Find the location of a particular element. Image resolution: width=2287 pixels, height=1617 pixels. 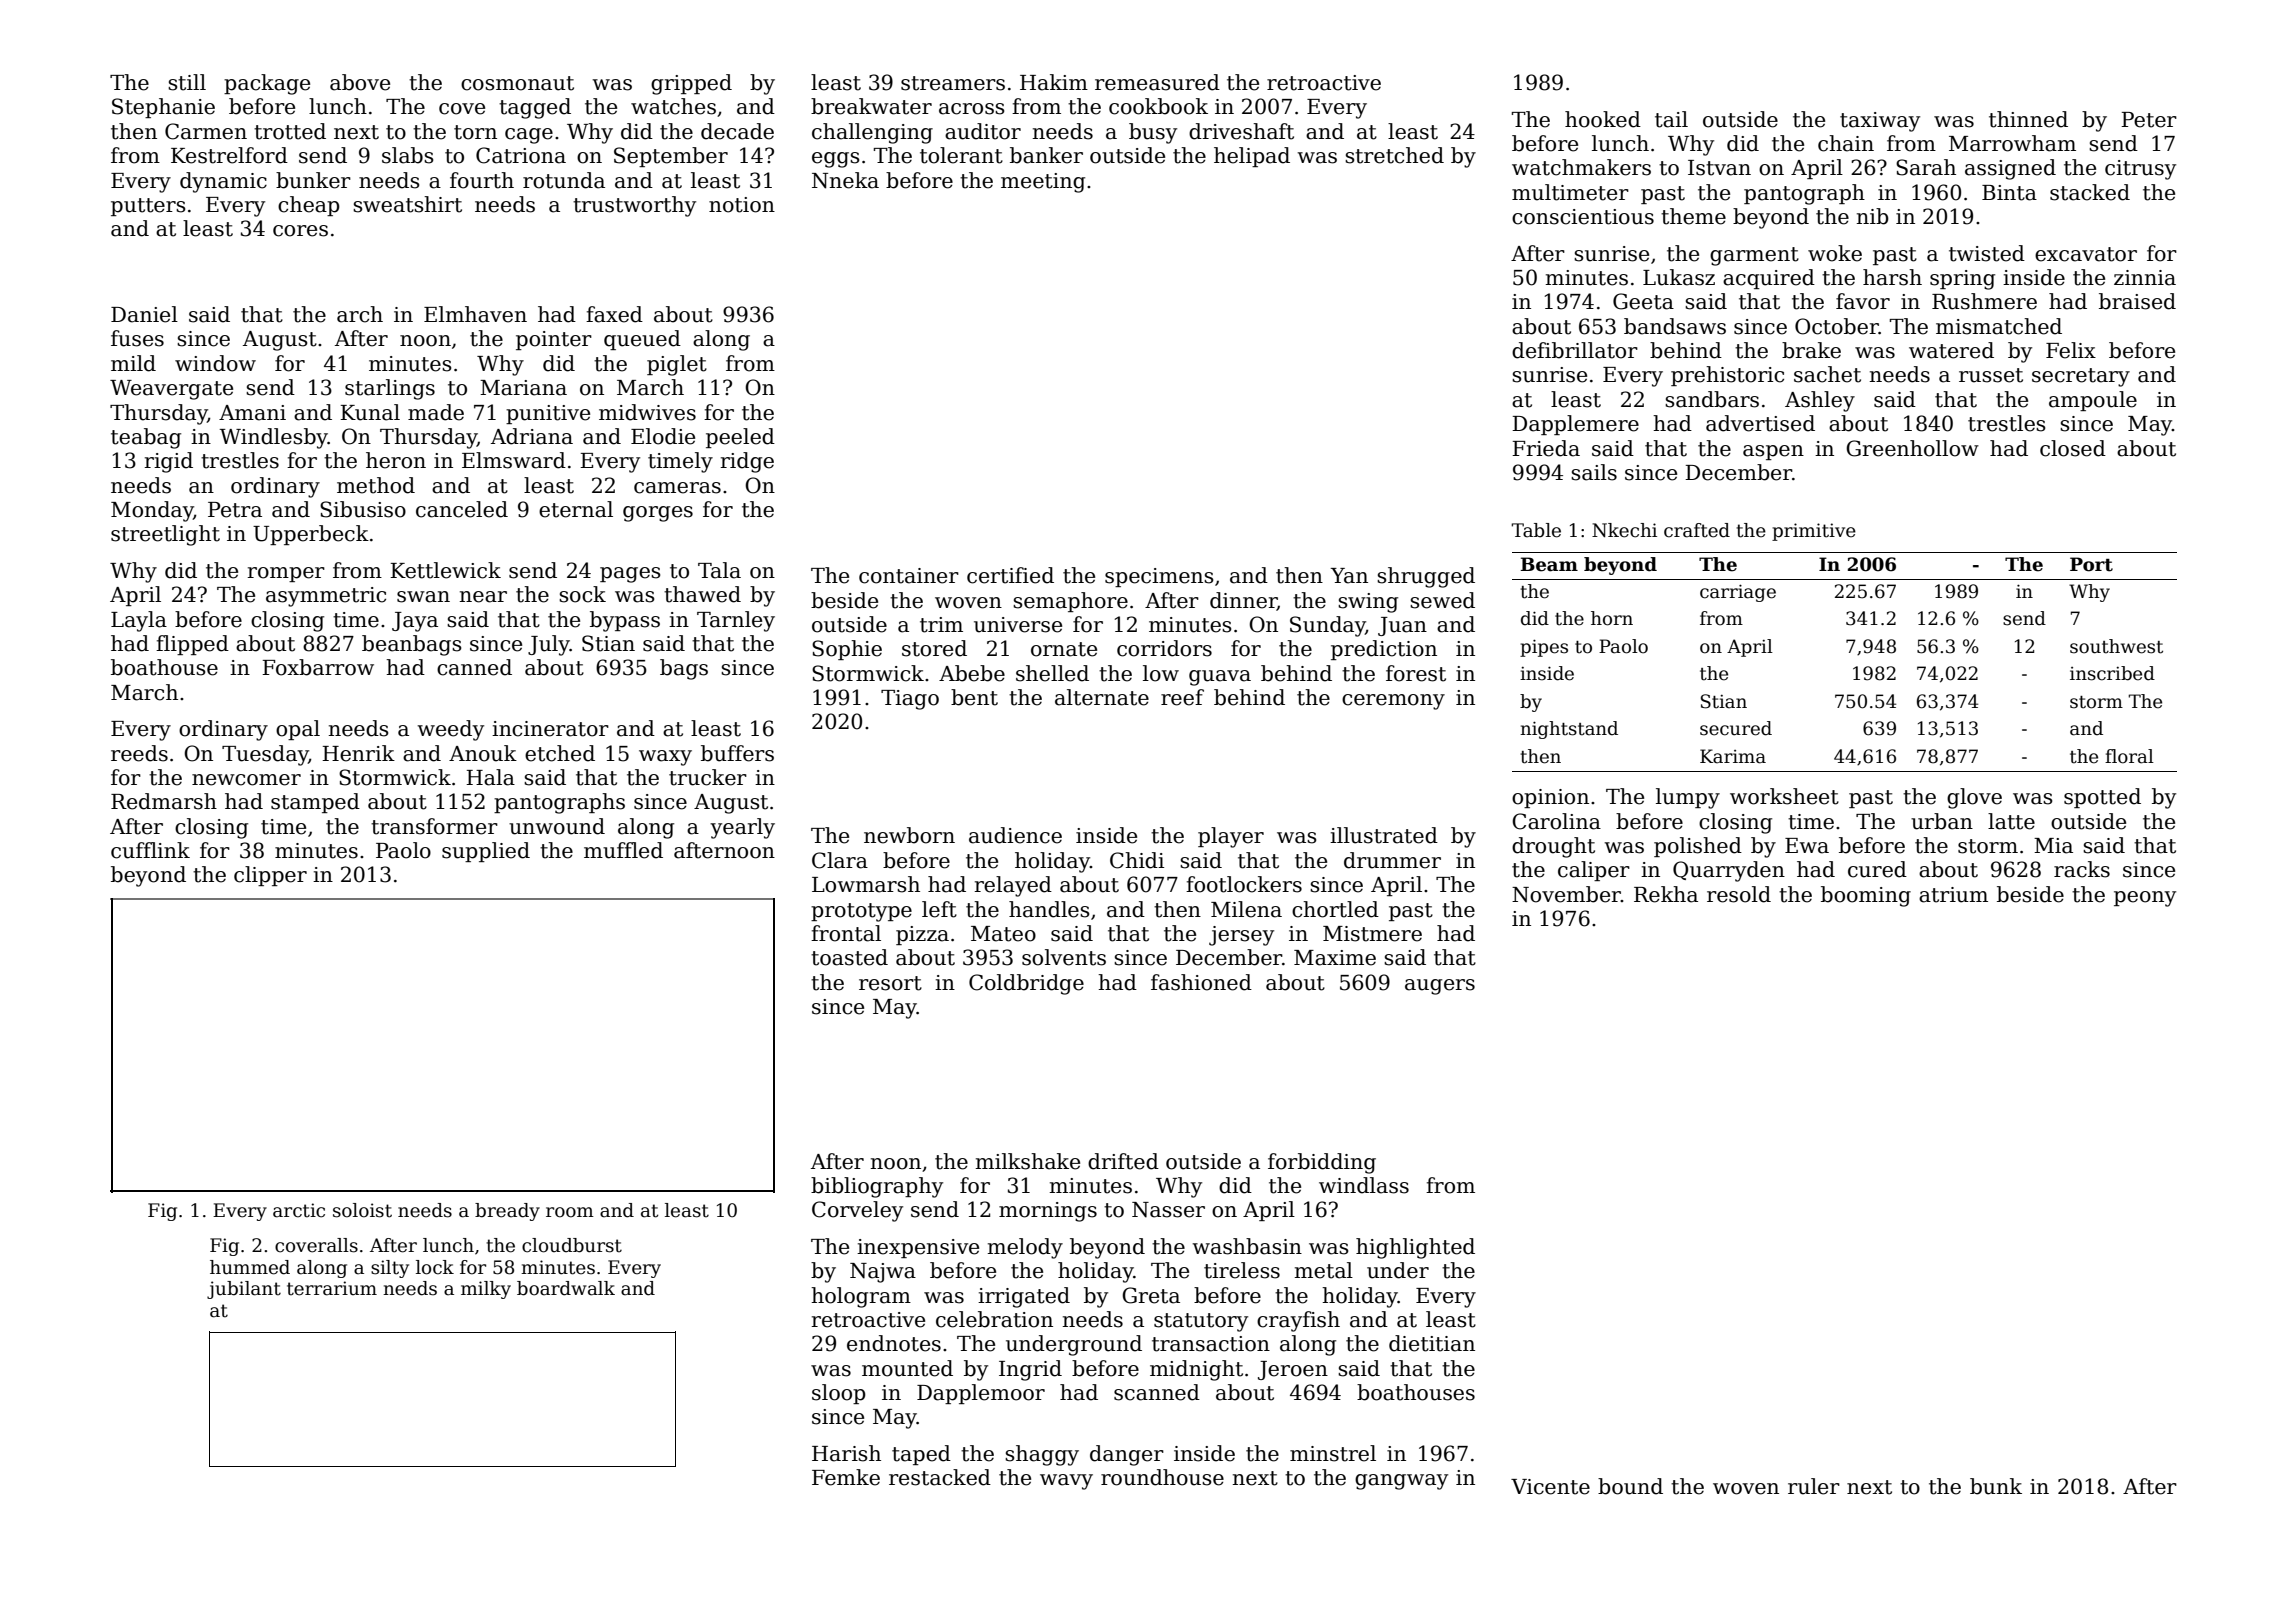

drifted is located at coordinates (1123, 1161).
